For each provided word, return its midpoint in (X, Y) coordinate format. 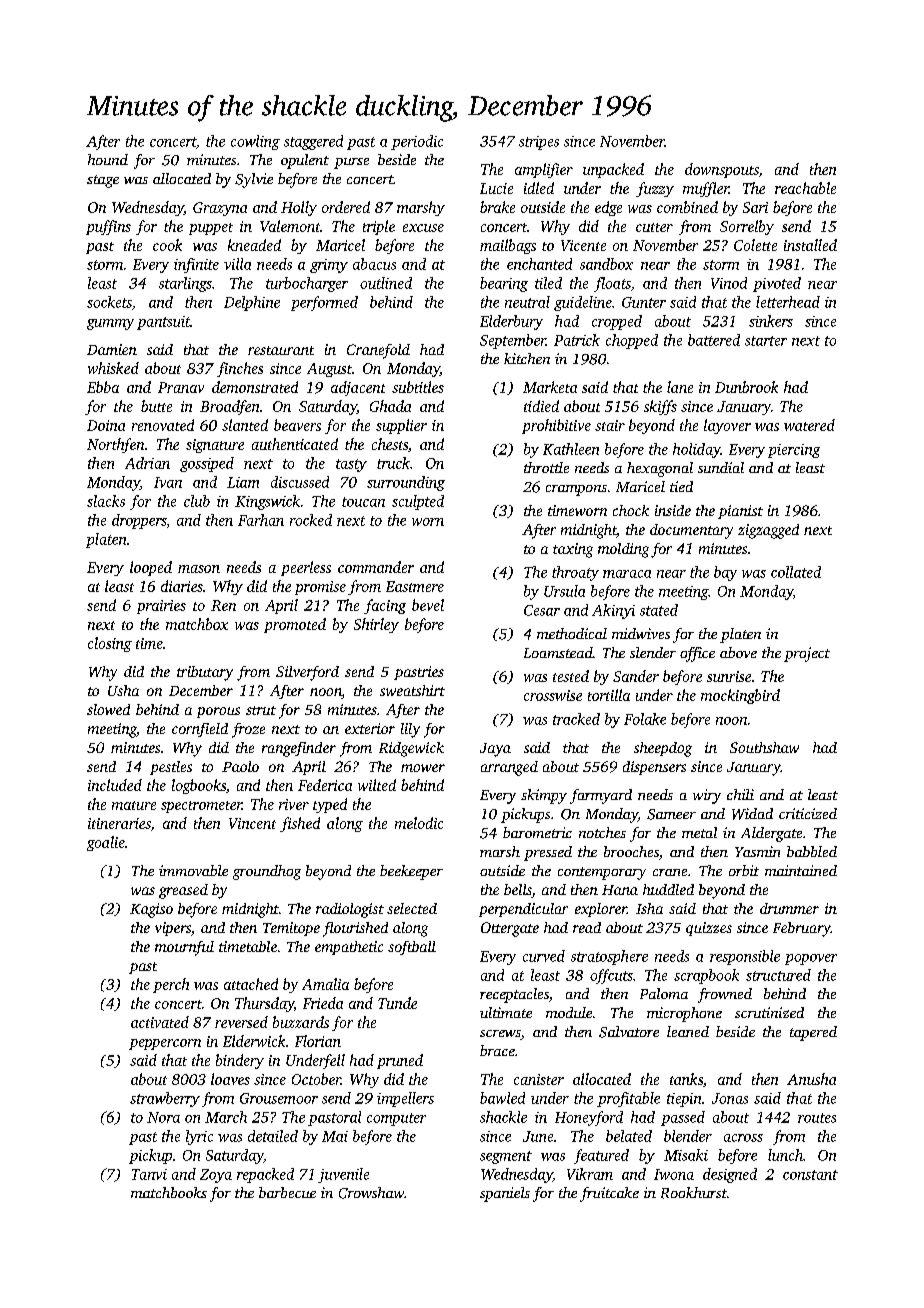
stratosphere (609, 957)
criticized (808, 813)
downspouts (722, 170)
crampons (576, 490)
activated (160, 1022)
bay (725, 573)
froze (248, 730)
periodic (417, 142)
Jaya (495, 750)
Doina (106, 425)
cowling (255, 142)
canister (539, 1079)
